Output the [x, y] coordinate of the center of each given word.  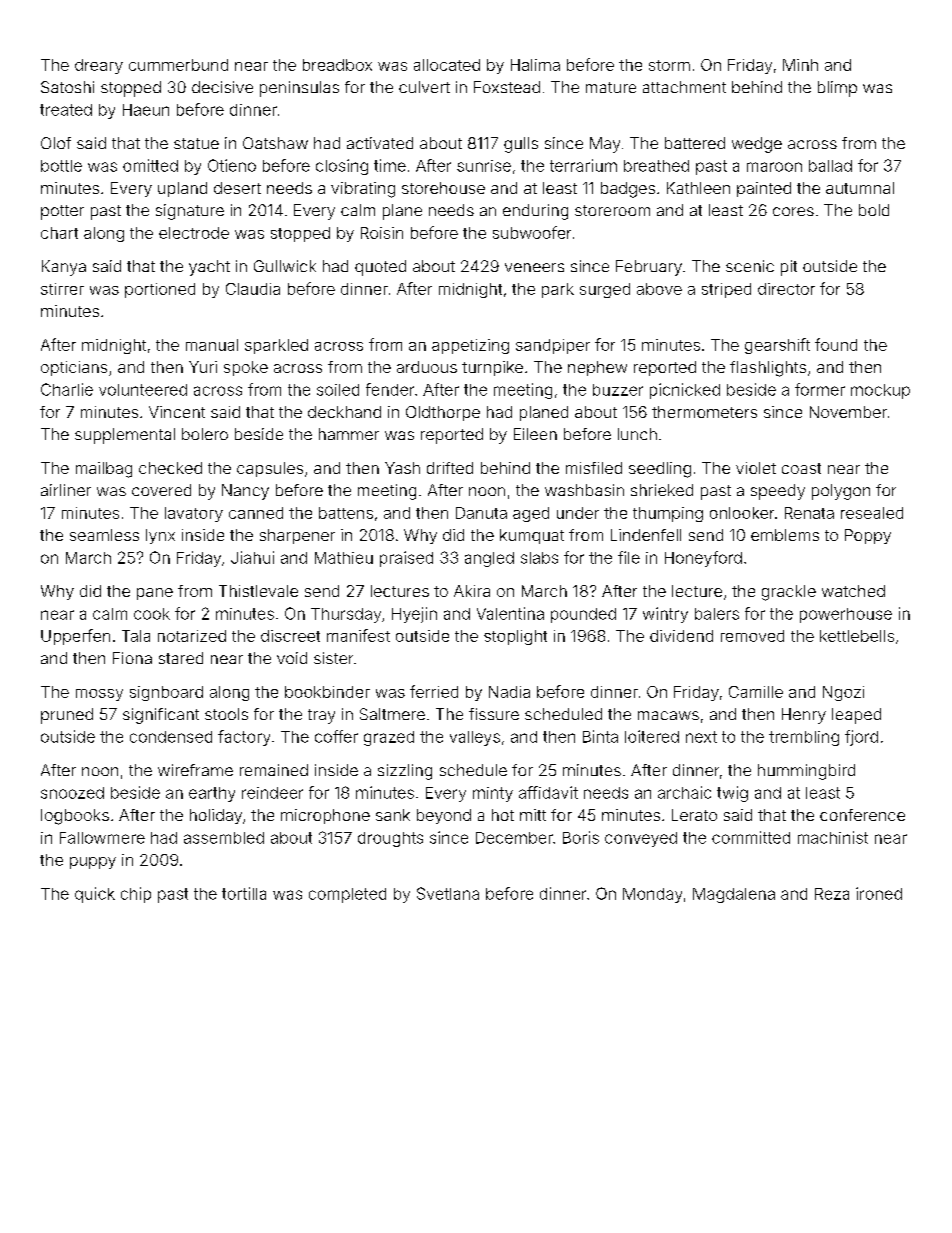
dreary [99, 66]
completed [347, 895]
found [836, 344]
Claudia [253, 289]
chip [136, 895]
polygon [841, 492]
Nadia [509, 692]
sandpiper [553, 346]
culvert [424, 87]
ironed [879, 893]
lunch [637, 434]
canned [256, 513]
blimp [837, 89]
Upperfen [75, 637]
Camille [756, 692]
